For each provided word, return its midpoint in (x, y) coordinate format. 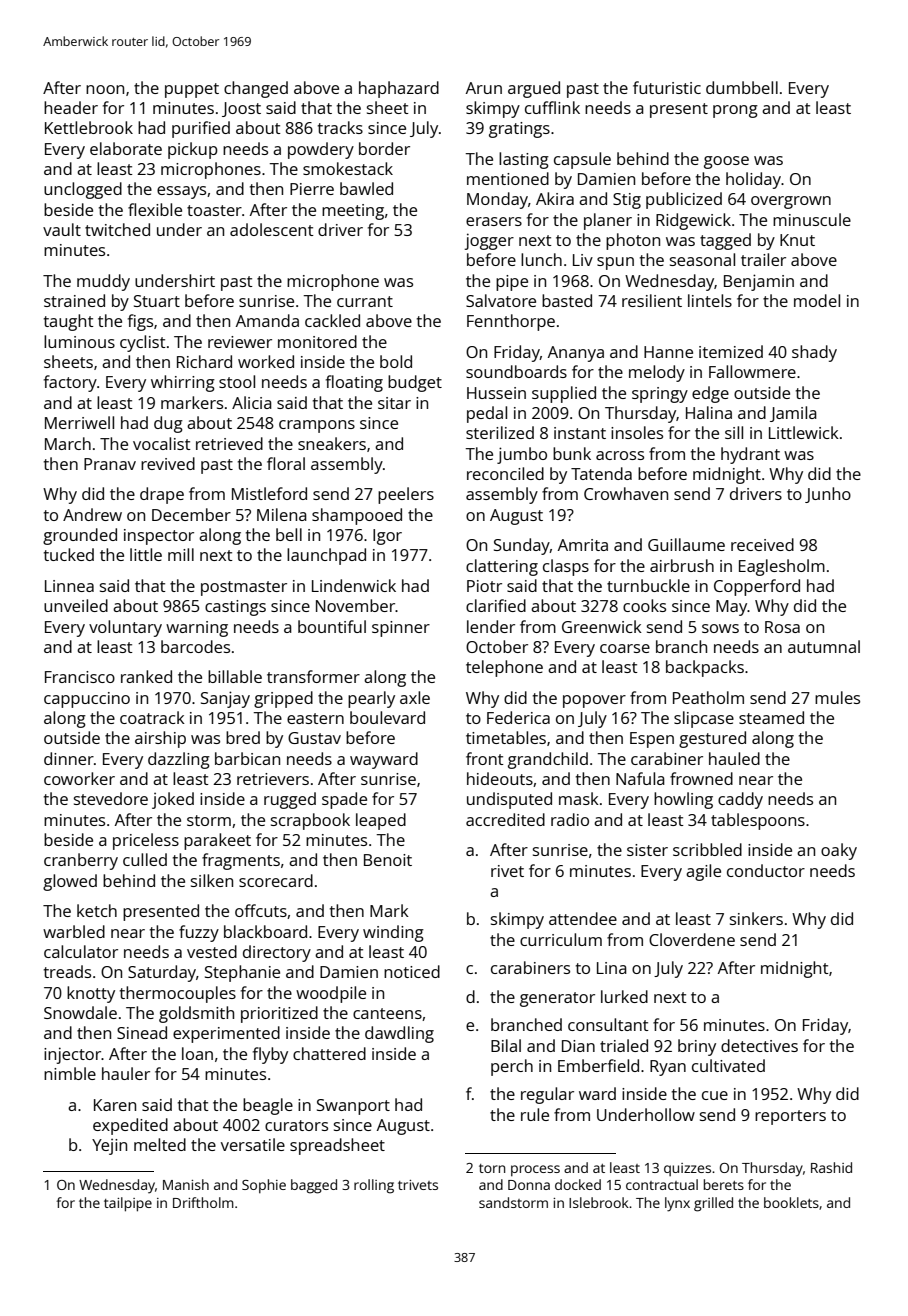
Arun (484, 88)
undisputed (509, 800)
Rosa (782, 627)
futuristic (667, 87)
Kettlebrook (89, 127)
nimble (70, 1073)
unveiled (76, 605)
